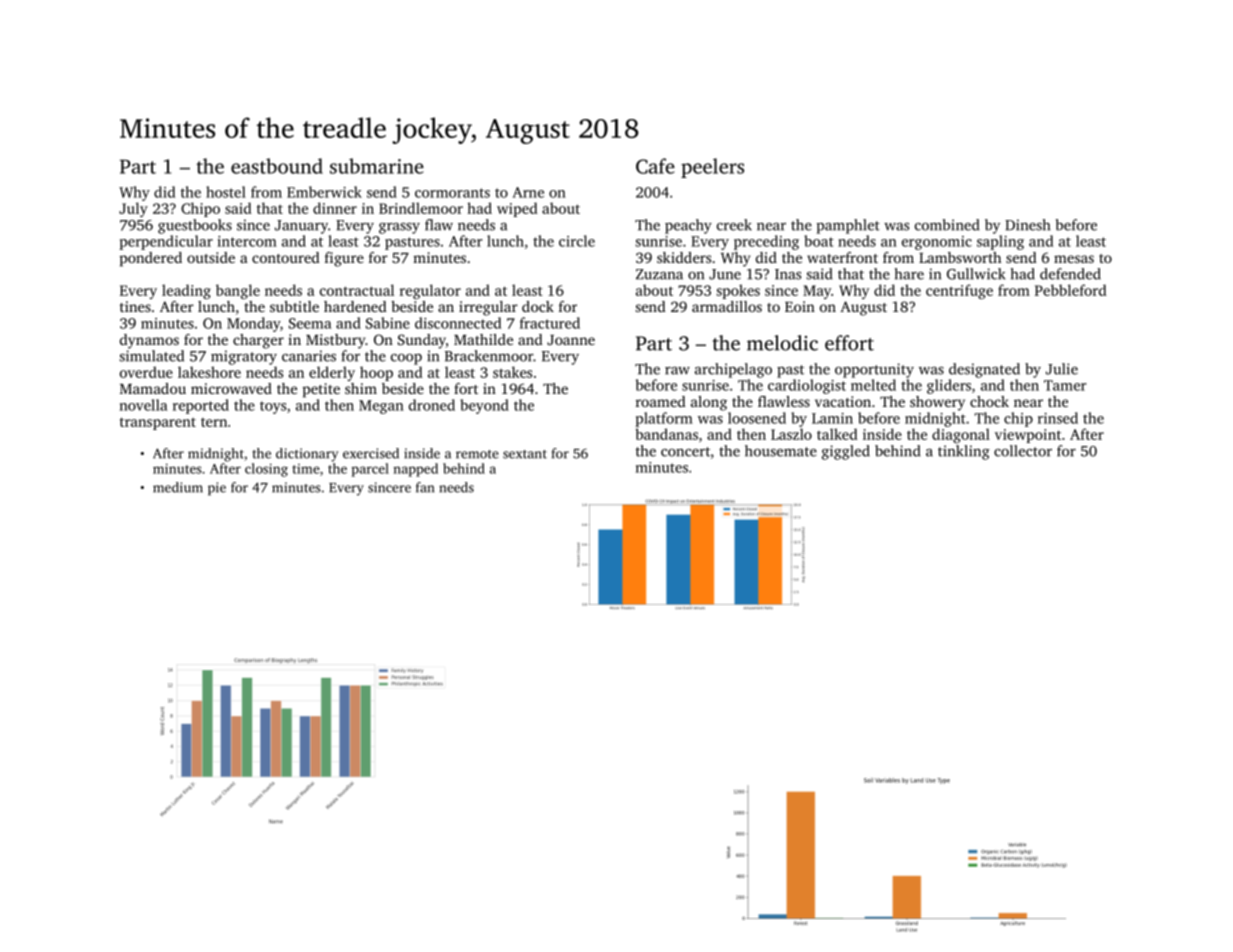 The image size is (1233, 952). What do you see at coordinates (332, 373) in the screenshot?
I see `elderly` at bounding box center [332, 373].
